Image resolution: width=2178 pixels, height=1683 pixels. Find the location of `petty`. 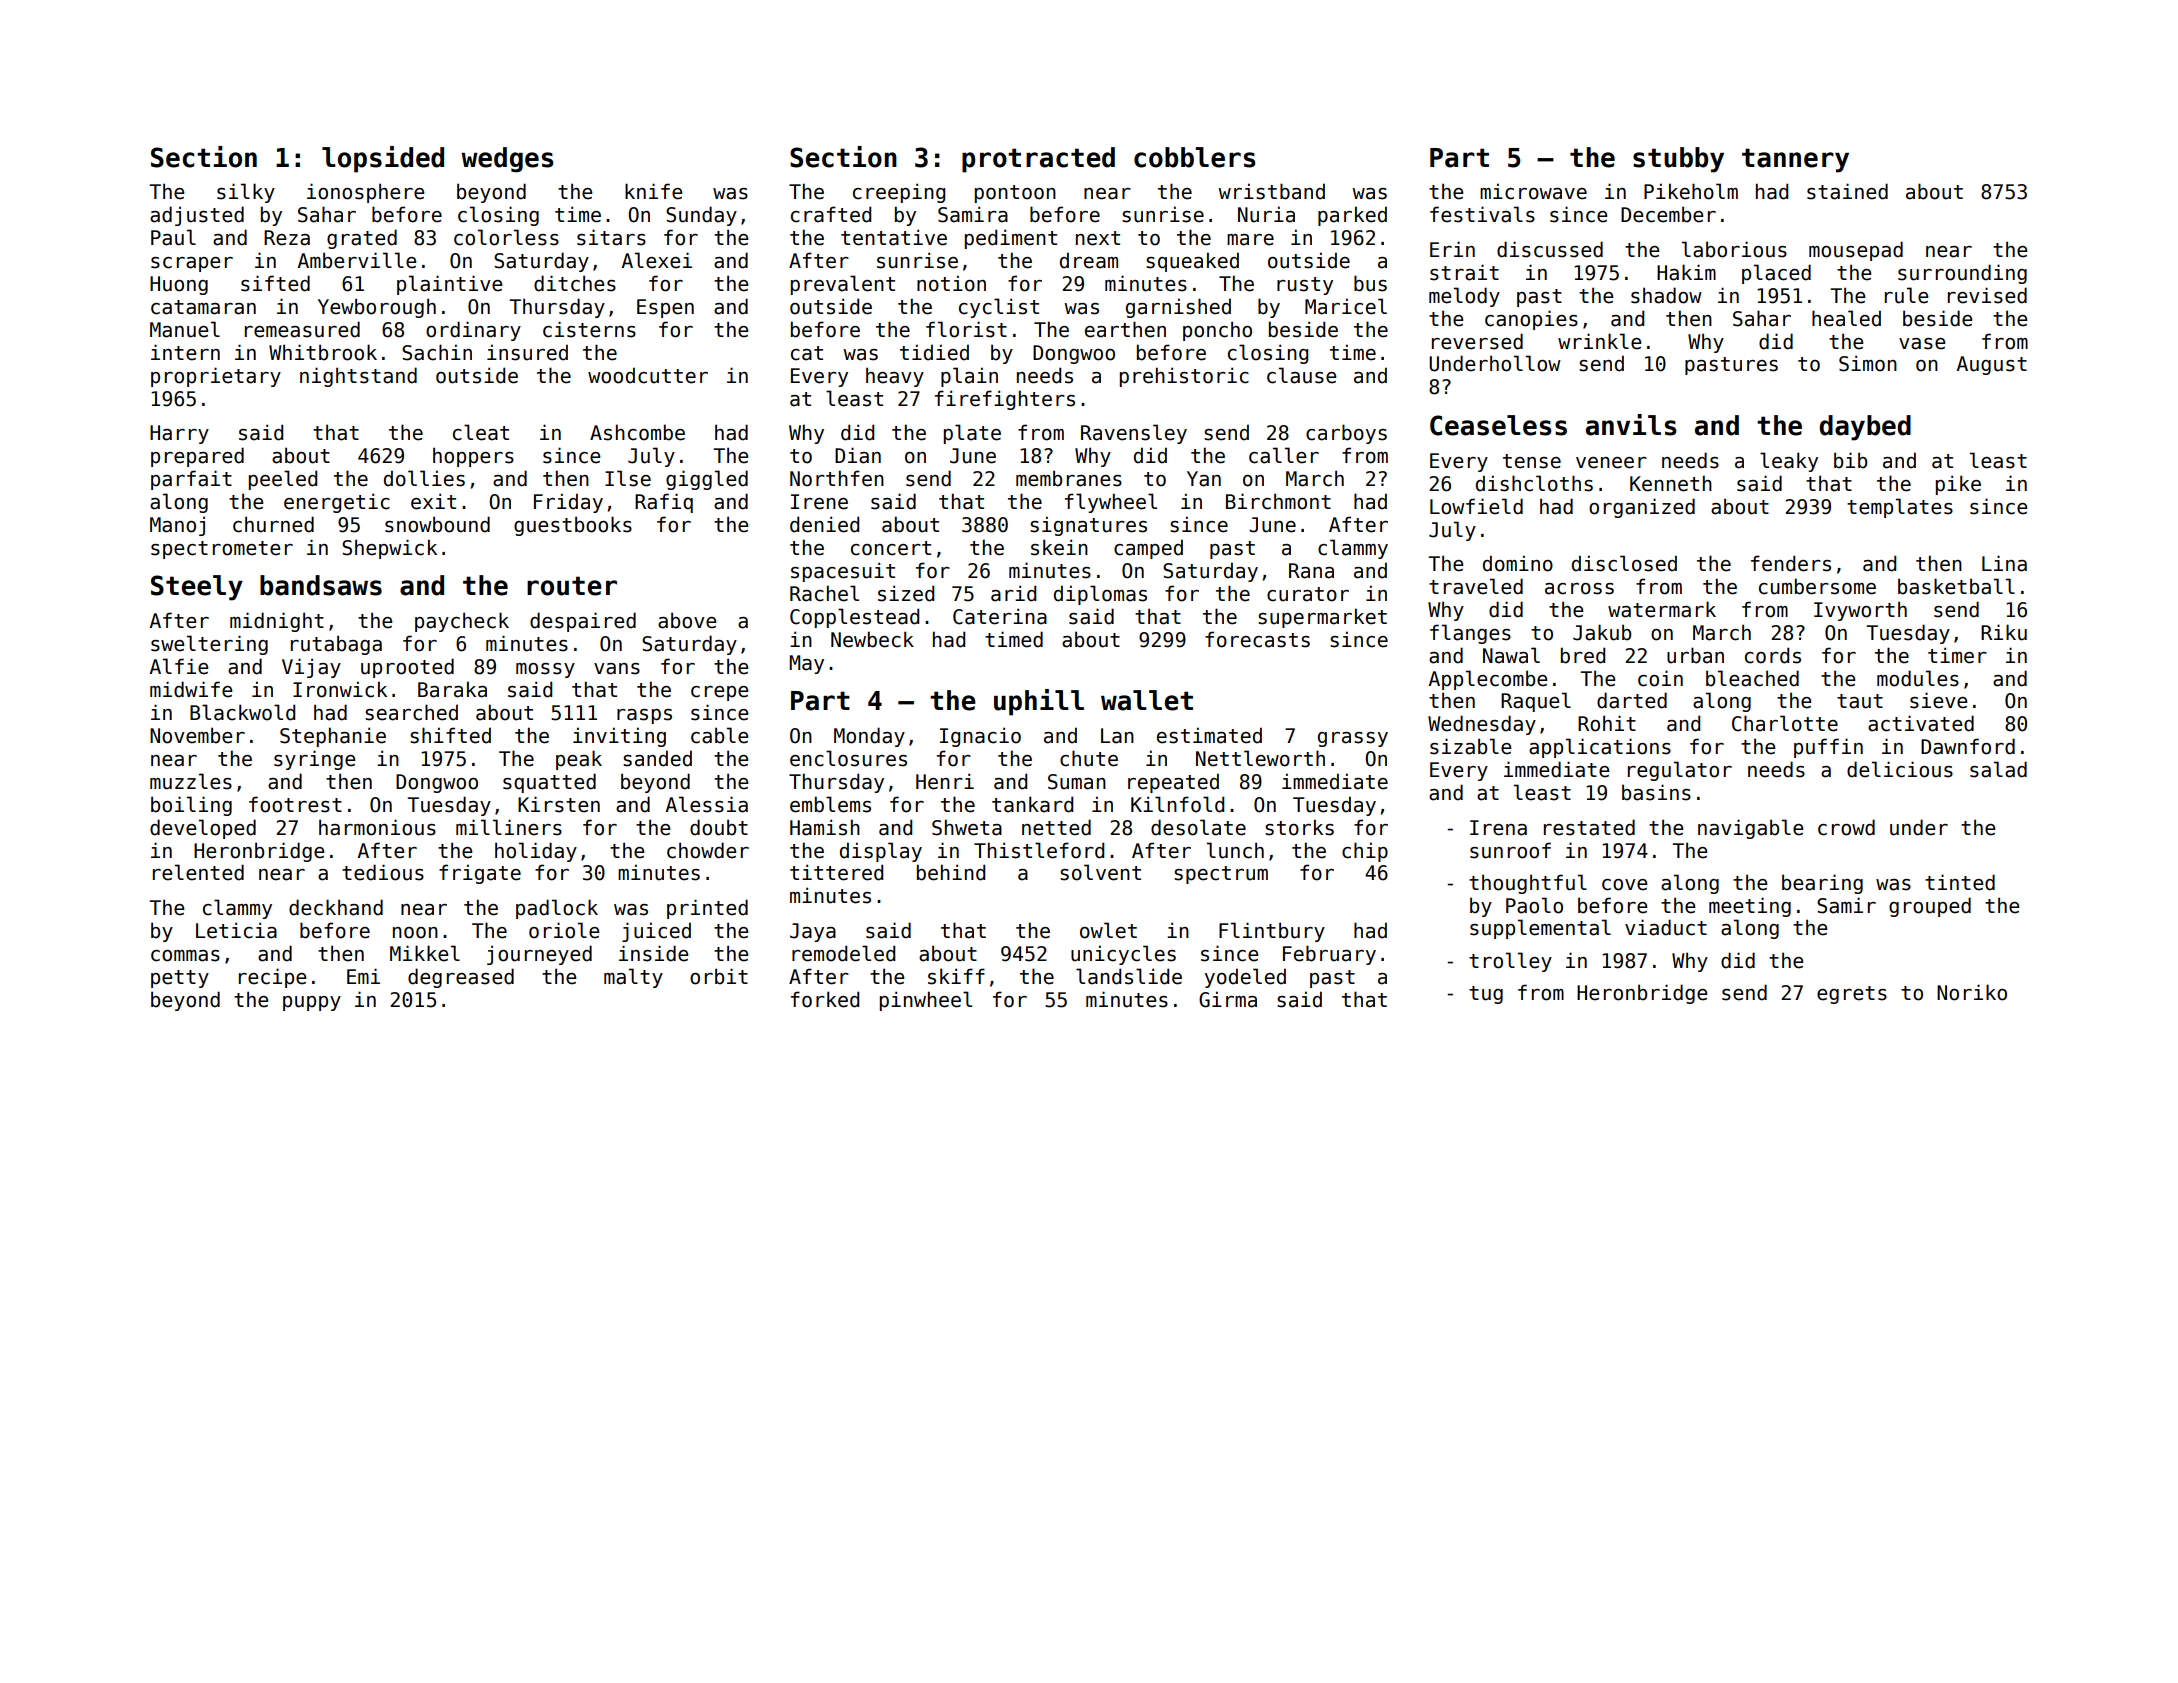

petty is located at coordinates (180, 979).
